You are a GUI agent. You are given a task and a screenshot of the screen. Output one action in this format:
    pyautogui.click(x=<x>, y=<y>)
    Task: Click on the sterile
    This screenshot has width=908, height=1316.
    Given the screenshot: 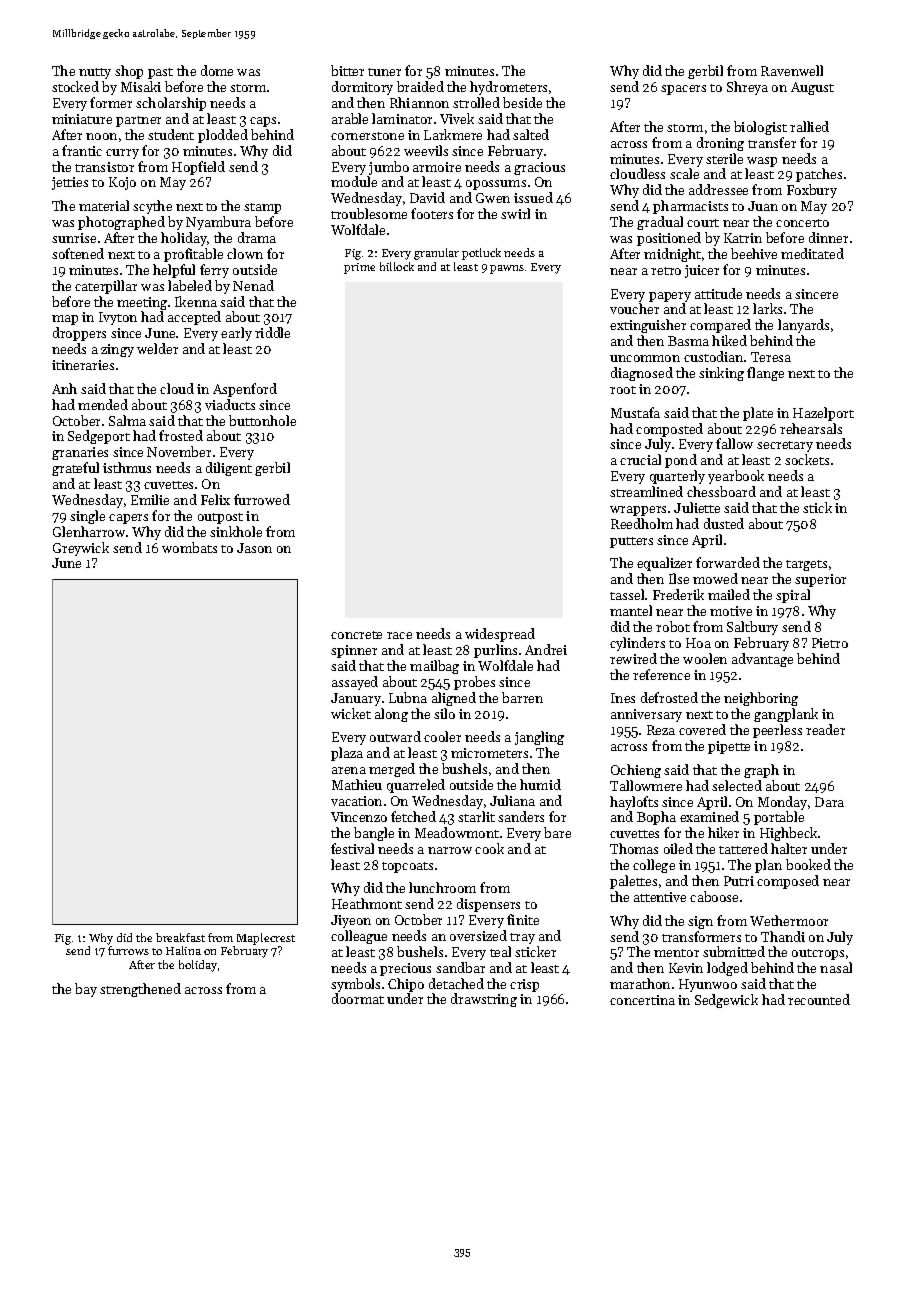 What is the action you would take?
    pyautogui.click(x=724, y=158)
